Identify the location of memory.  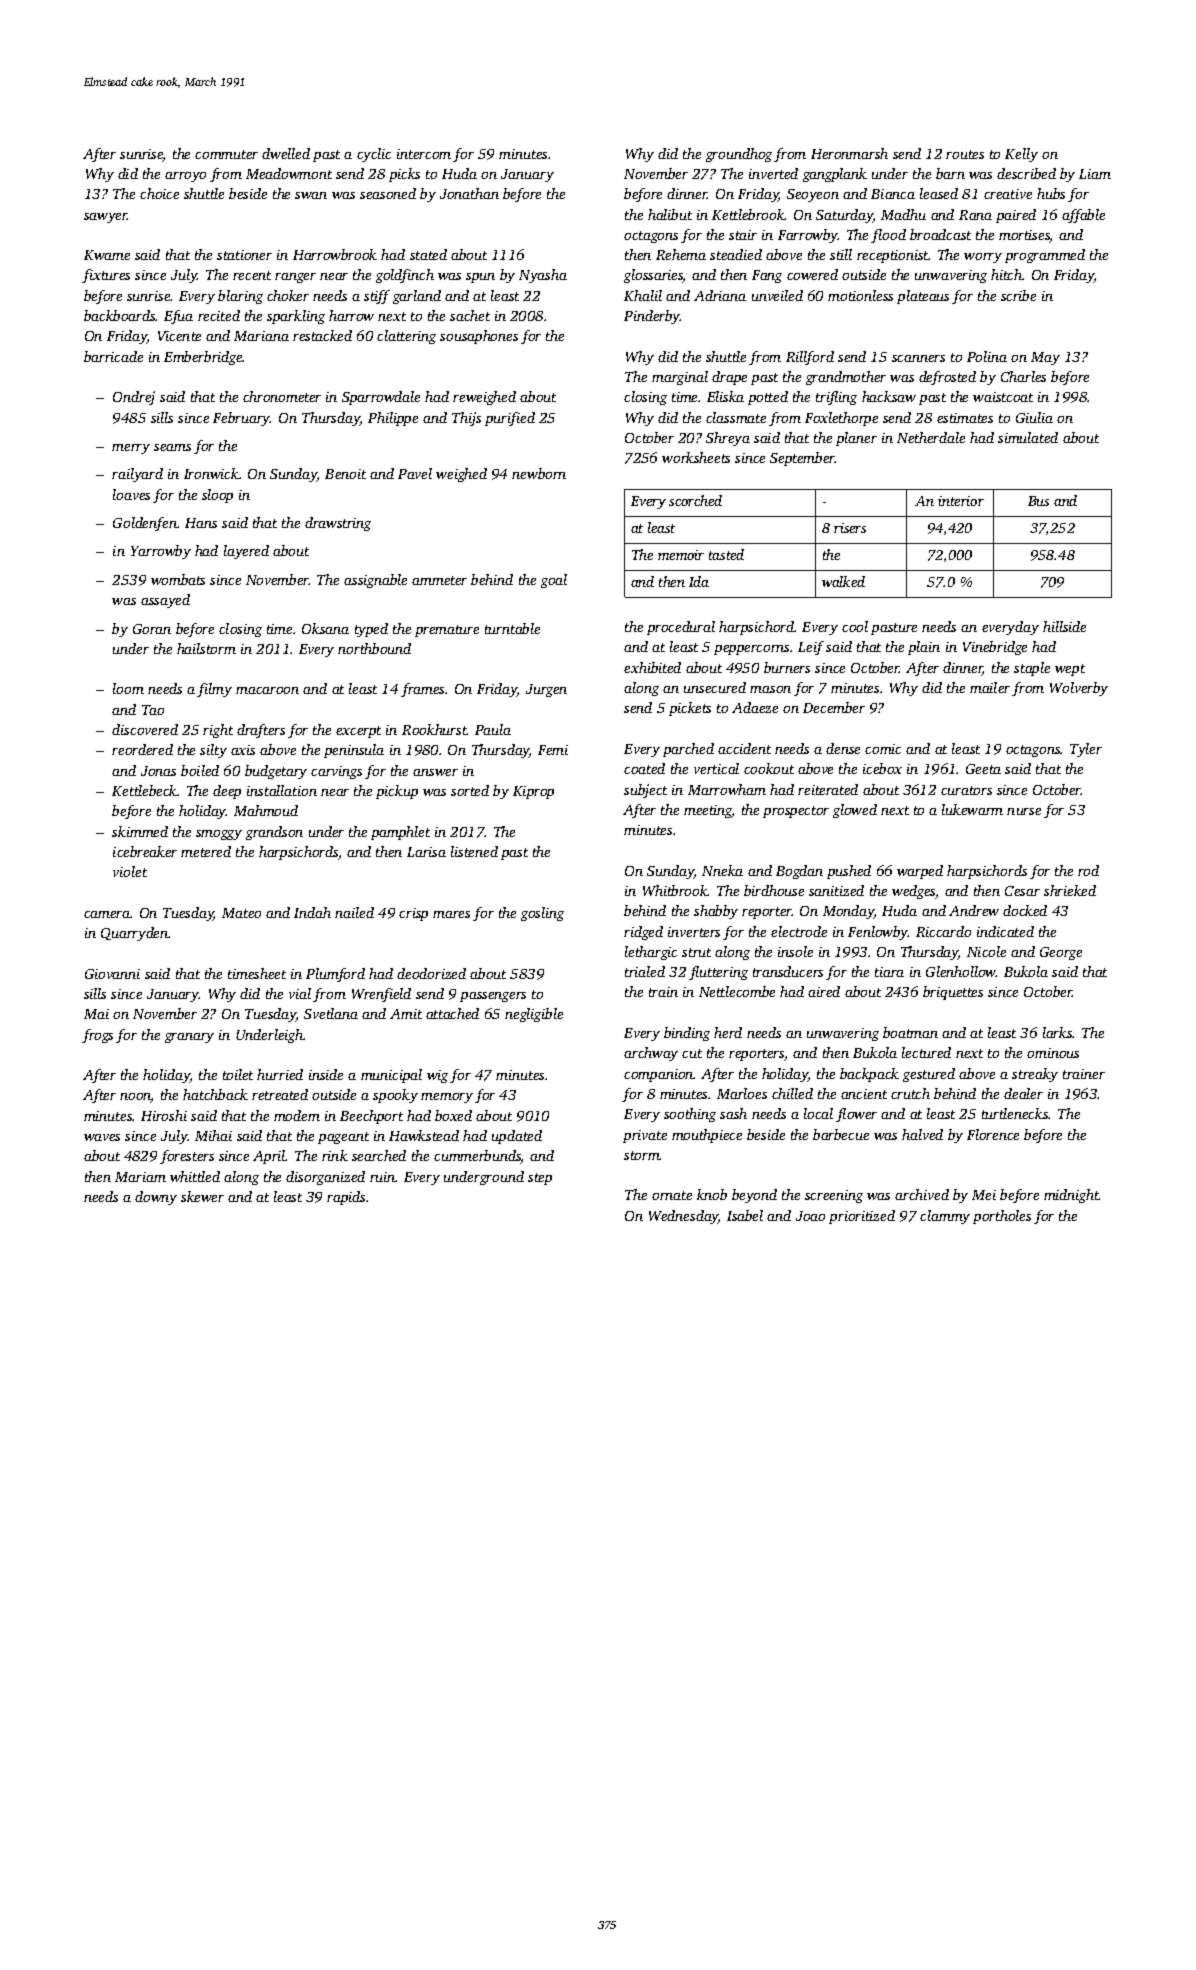
(447, 1098).
